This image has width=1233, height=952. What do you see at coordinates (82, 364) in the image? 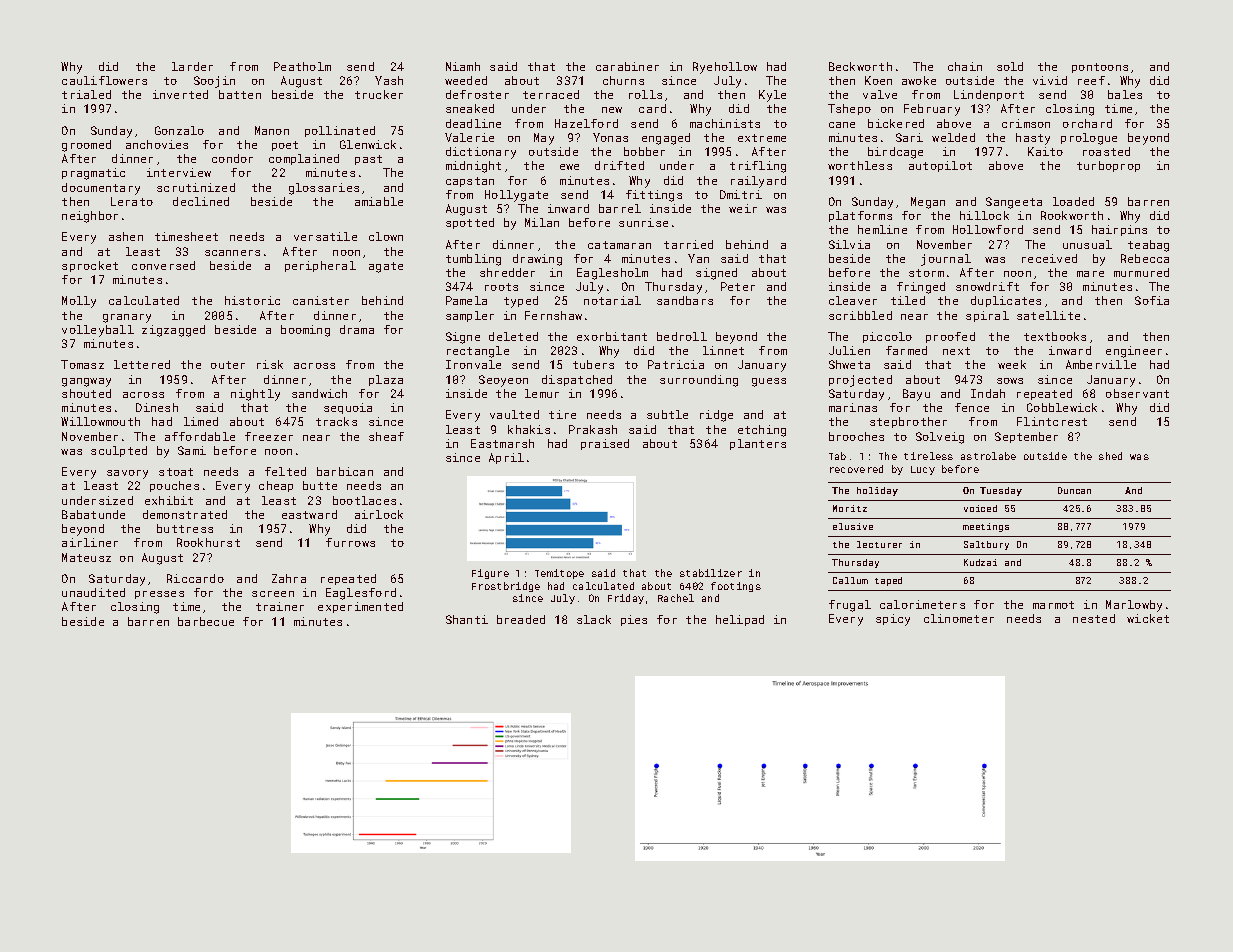
I see `Tomasz` at bounding box center [82, 364].
